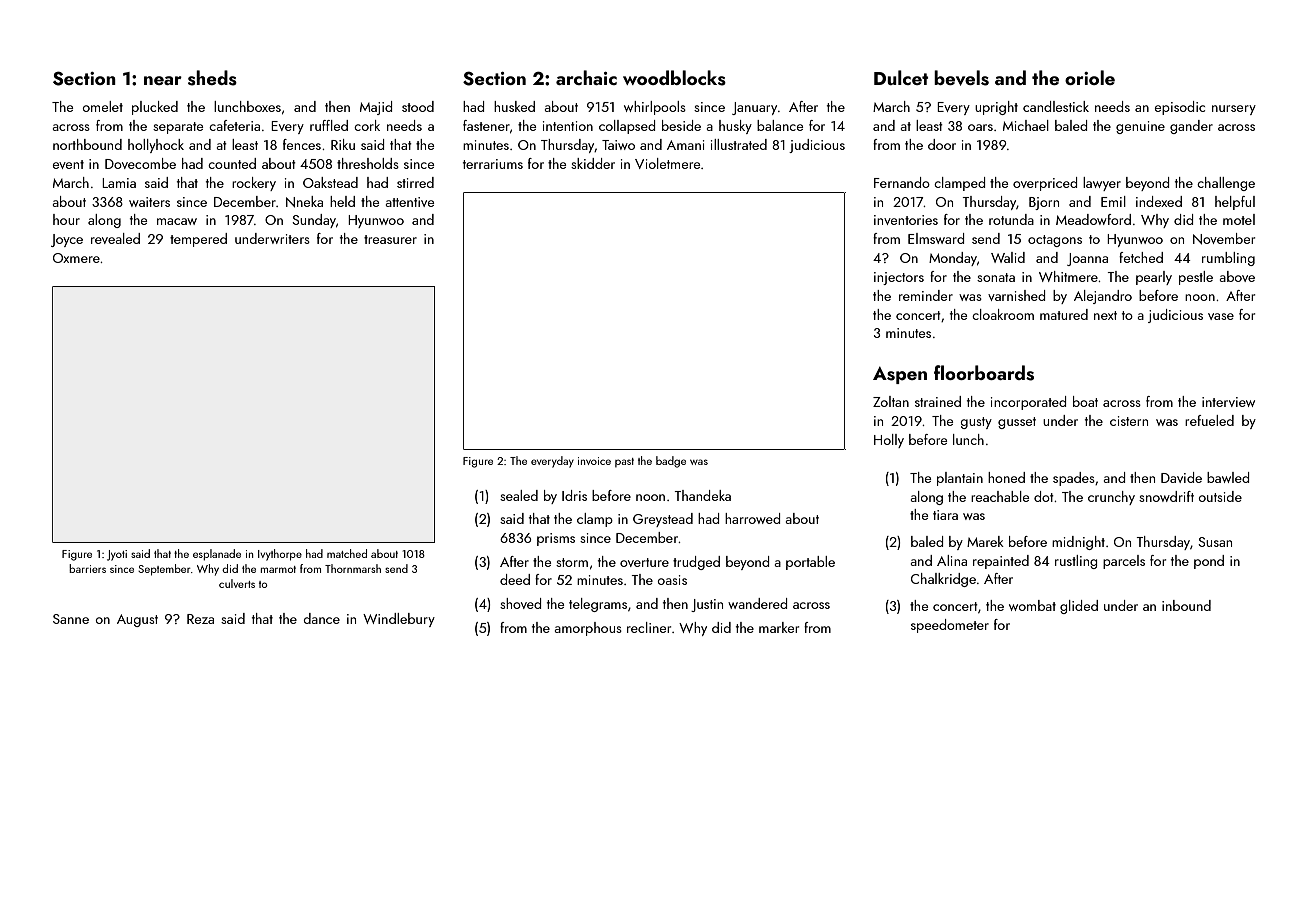 This page has height=924, width=1308. Describe the element at coordinates (950, 626) in the page. I see `speedometer` at that location.
